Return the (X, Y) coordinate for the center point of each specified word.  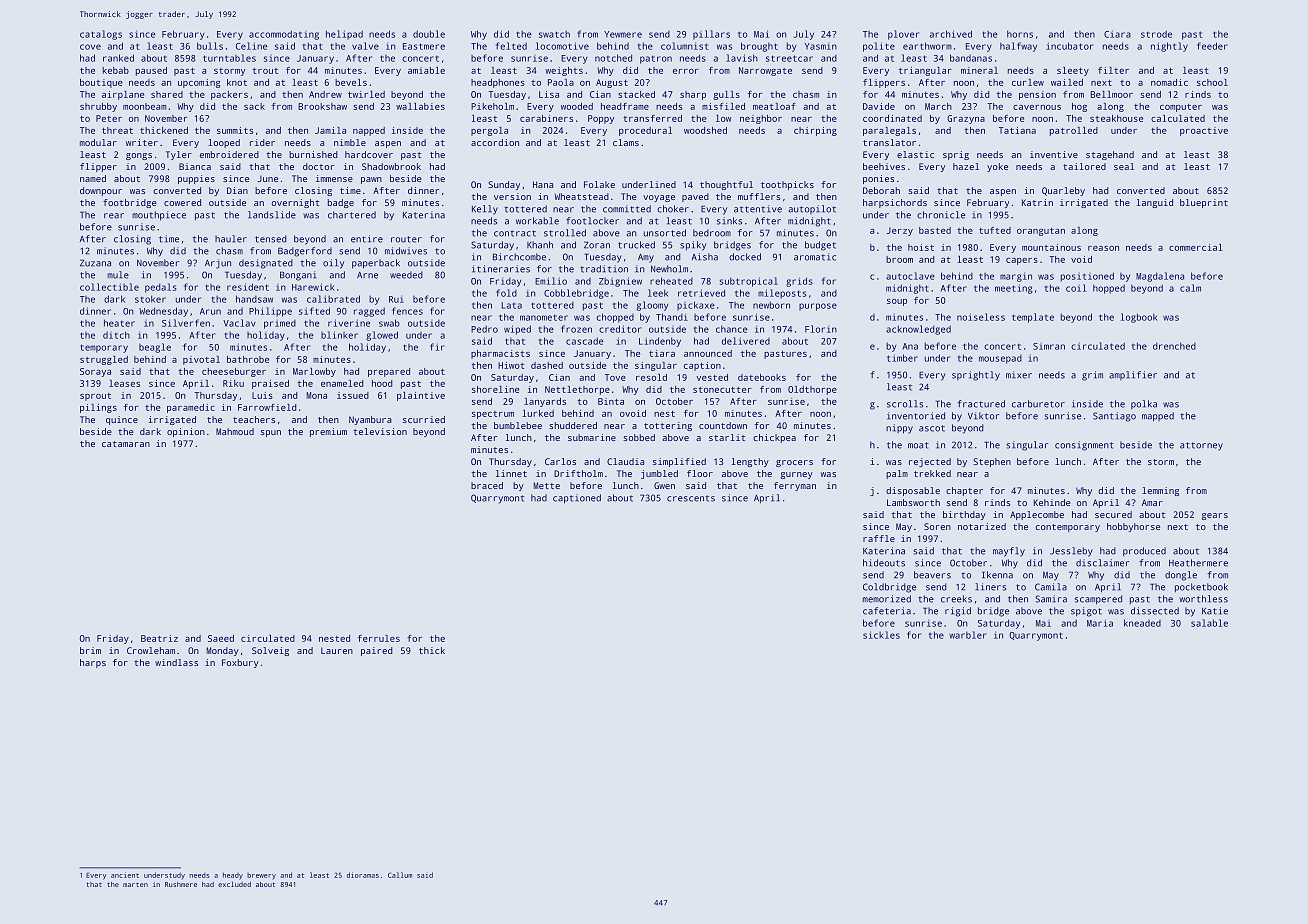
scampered (1098, 600)
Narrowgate (765, 71)
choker (673, 209)
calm (1190, 288)
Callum (400, 875)
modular (98, 142)
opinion (186, 432)
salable (1209, 623)
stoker (150, 299)
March (938, 106)
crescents (691, 498)
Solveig (270, 651)
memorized (887, 599)
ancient (125, 875)
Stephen (992, 462)
